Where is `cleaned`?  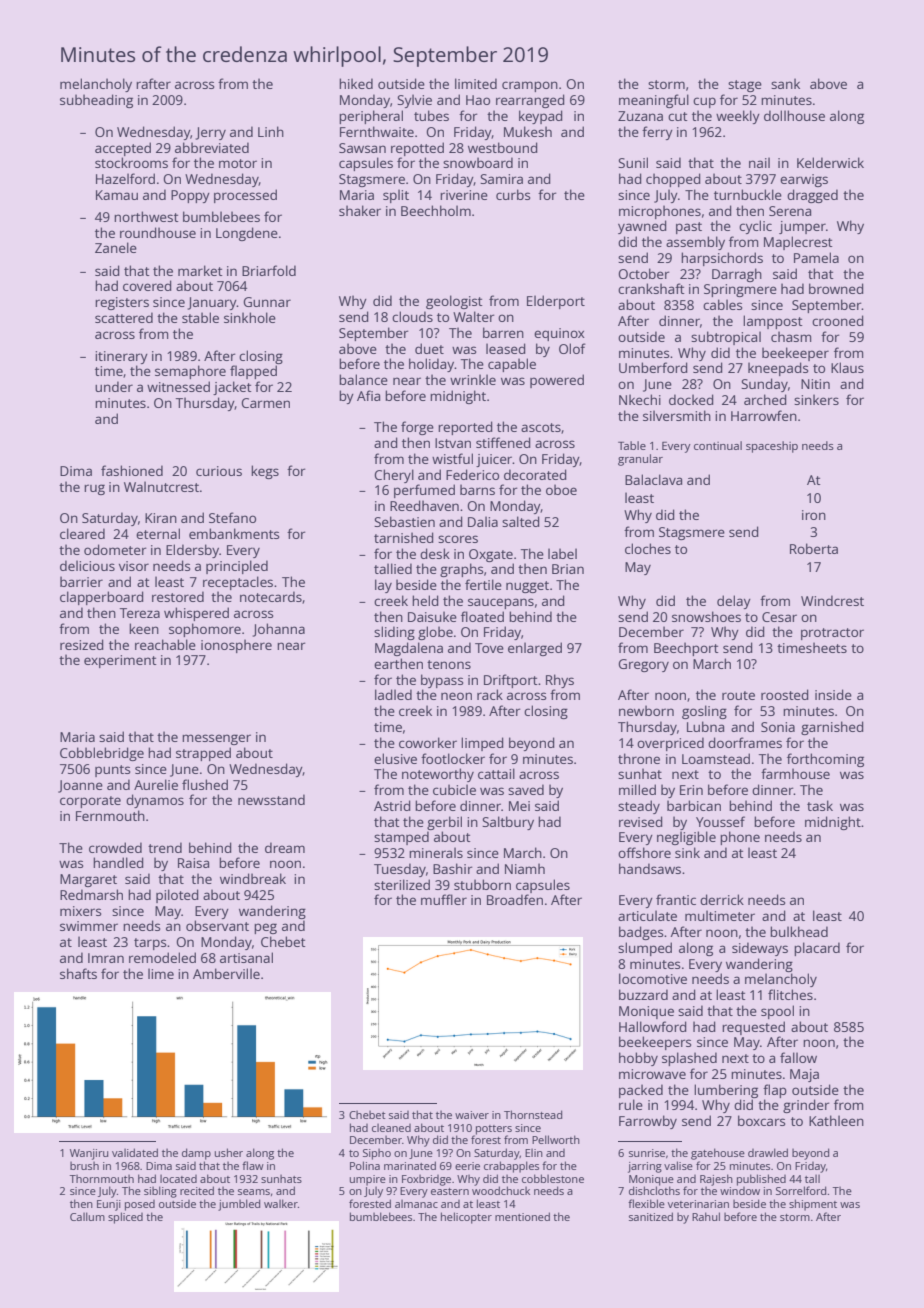 cleaned is located at coordinates (391, 1127).
